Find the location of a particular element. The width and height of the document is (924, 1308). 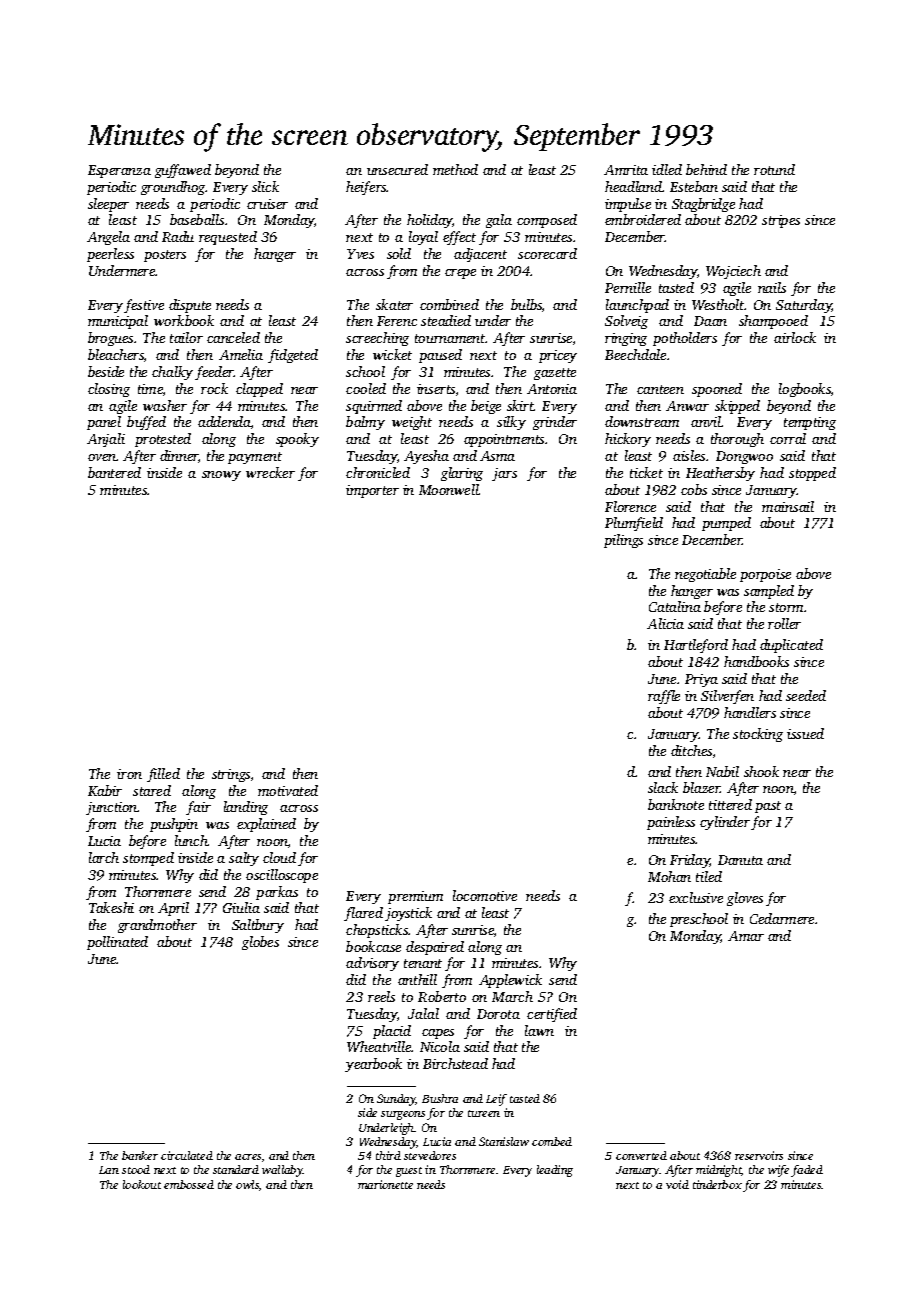

embroidered is located at coordinates (643, 219).
